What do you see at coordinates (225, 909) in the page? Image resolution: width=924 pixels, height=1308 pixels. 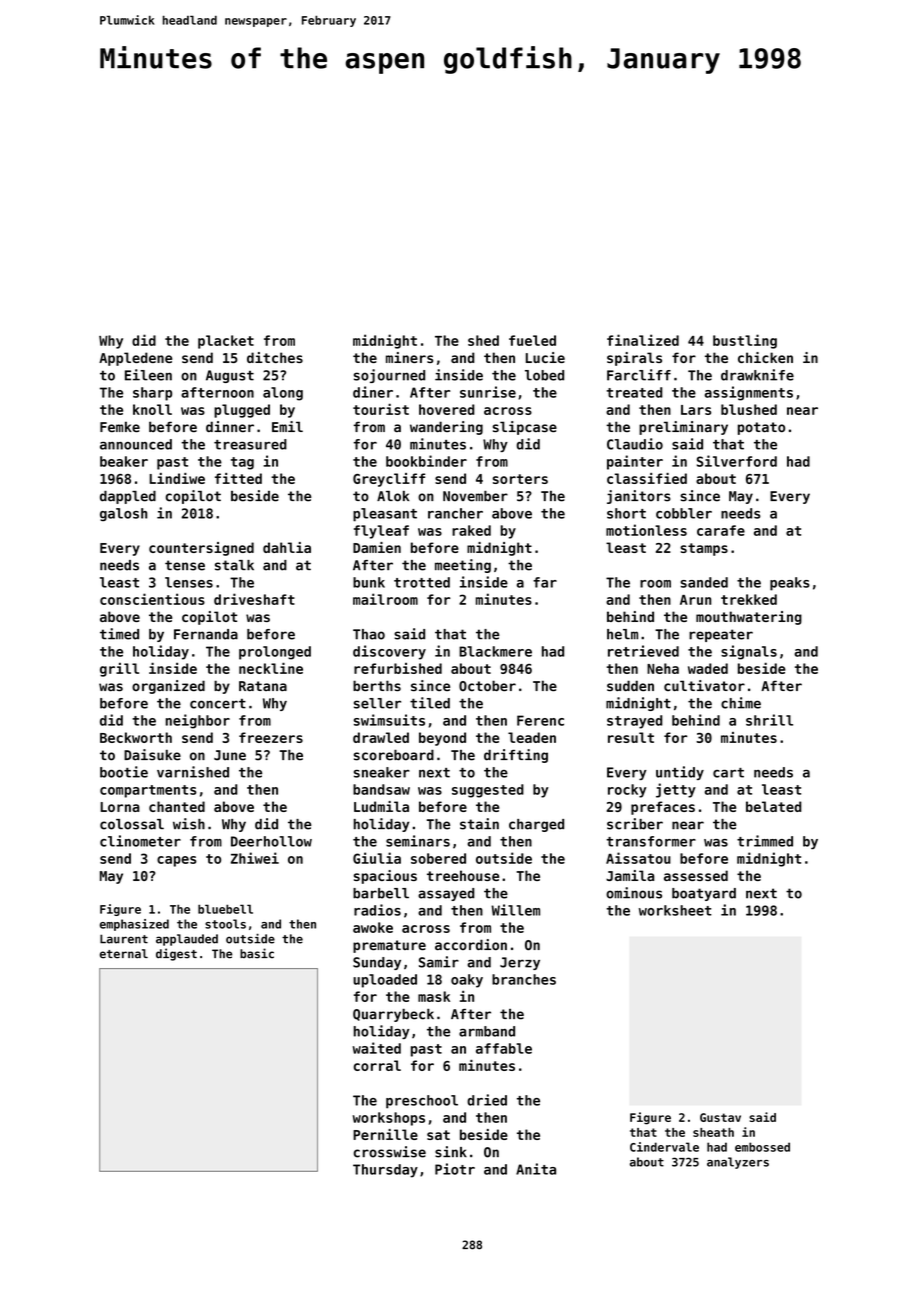 I see `bluebell` at bounding box center [225, 909].
